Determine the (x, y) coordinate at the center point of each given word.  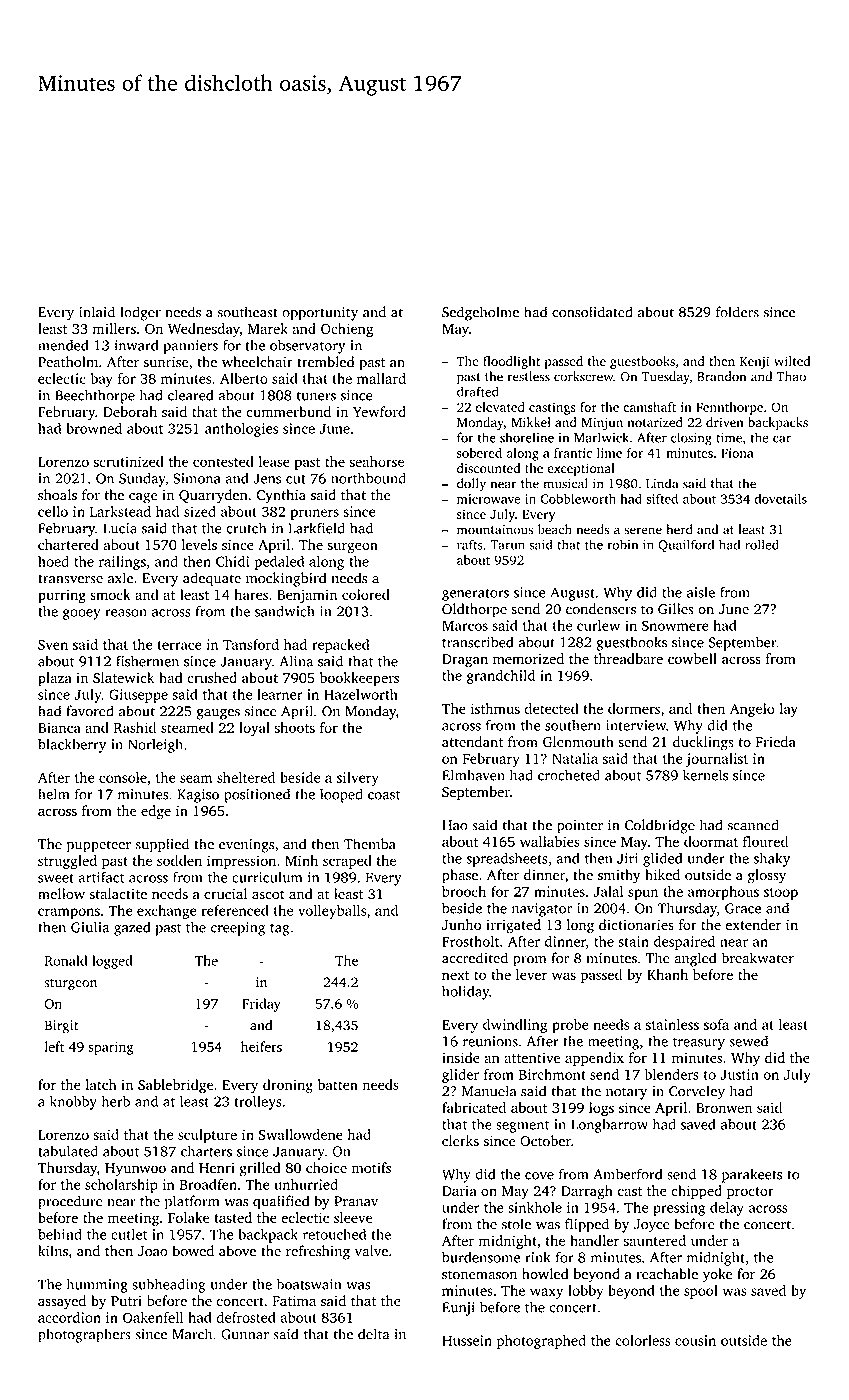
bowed (193, 1251)
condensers (601, 609)
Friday (261, 1005)
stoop (781, 894)
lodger (140, 313)
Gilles (676, 609)
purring (62, 596)
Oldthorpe (474, 610)
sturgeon (70, 985)
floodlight (511, 362)
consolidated (592, 312)
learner (280, 694)
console (123, 777)
